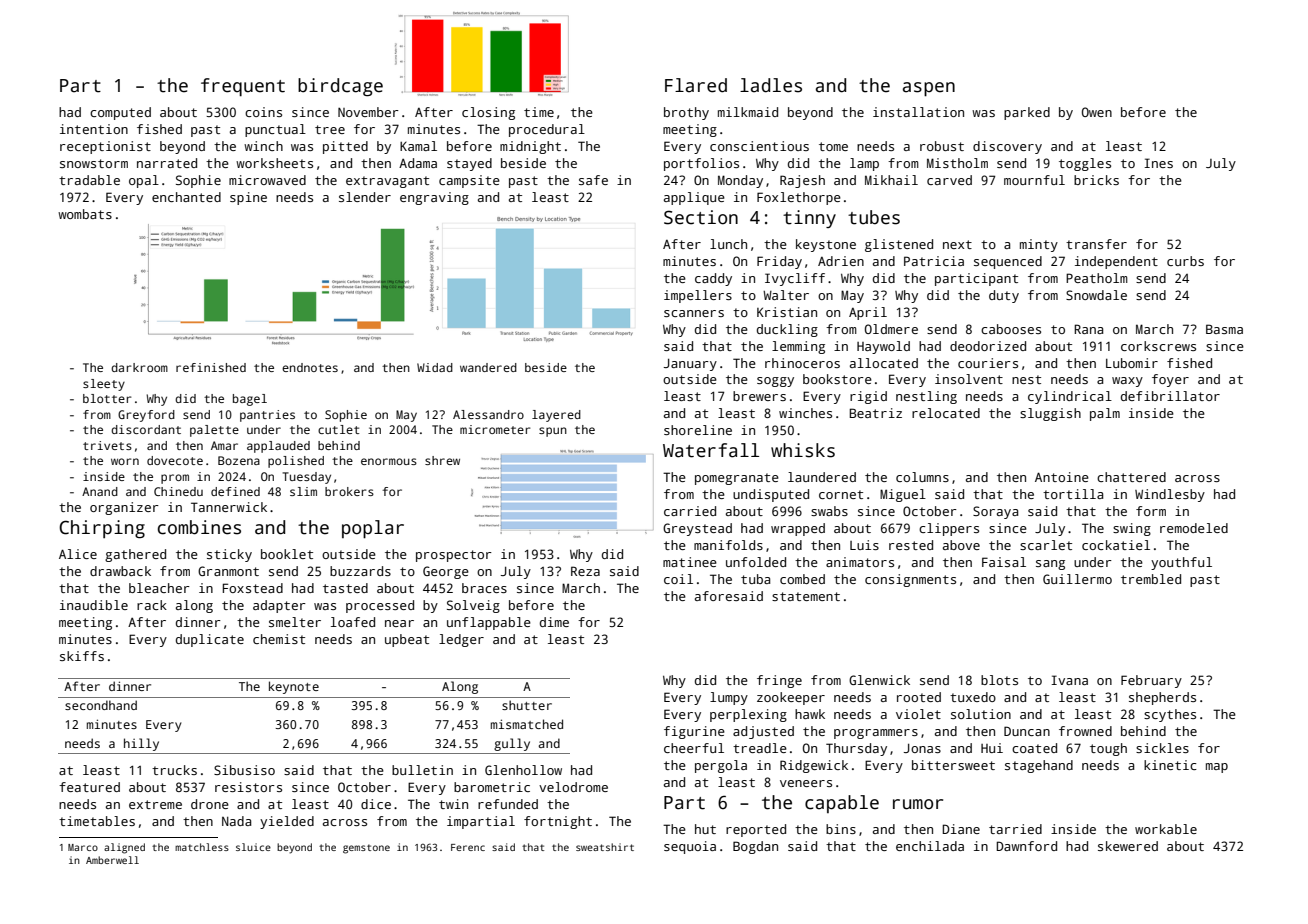 The width and height of the document is (1308, 924). I want to click on Dawnford, so click(1026, 846).
